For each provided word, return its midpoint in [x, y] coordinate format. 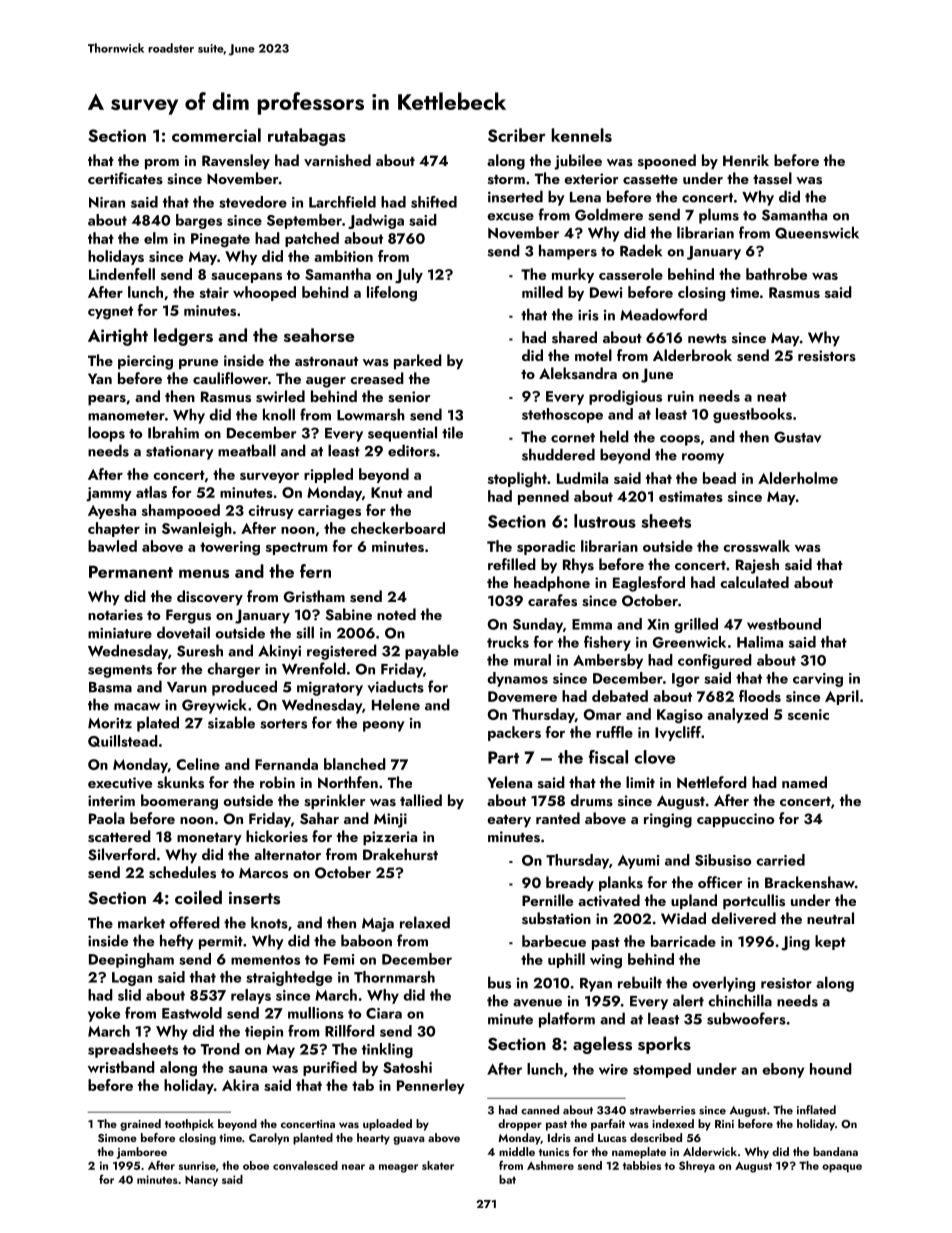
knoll [279, 414]
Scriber [517, 135]
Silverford [122, 854]
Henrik [746, 160]
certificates [125, 178]
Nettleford [712, 782]
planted [313, 1139]
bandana [835, 1151]
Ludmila [582, 478]
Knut [387, 492]
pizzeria [390, 838]
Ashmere [550, 1165]
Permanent [131, 571]
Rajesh [757, 566]
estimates [691, 496]
